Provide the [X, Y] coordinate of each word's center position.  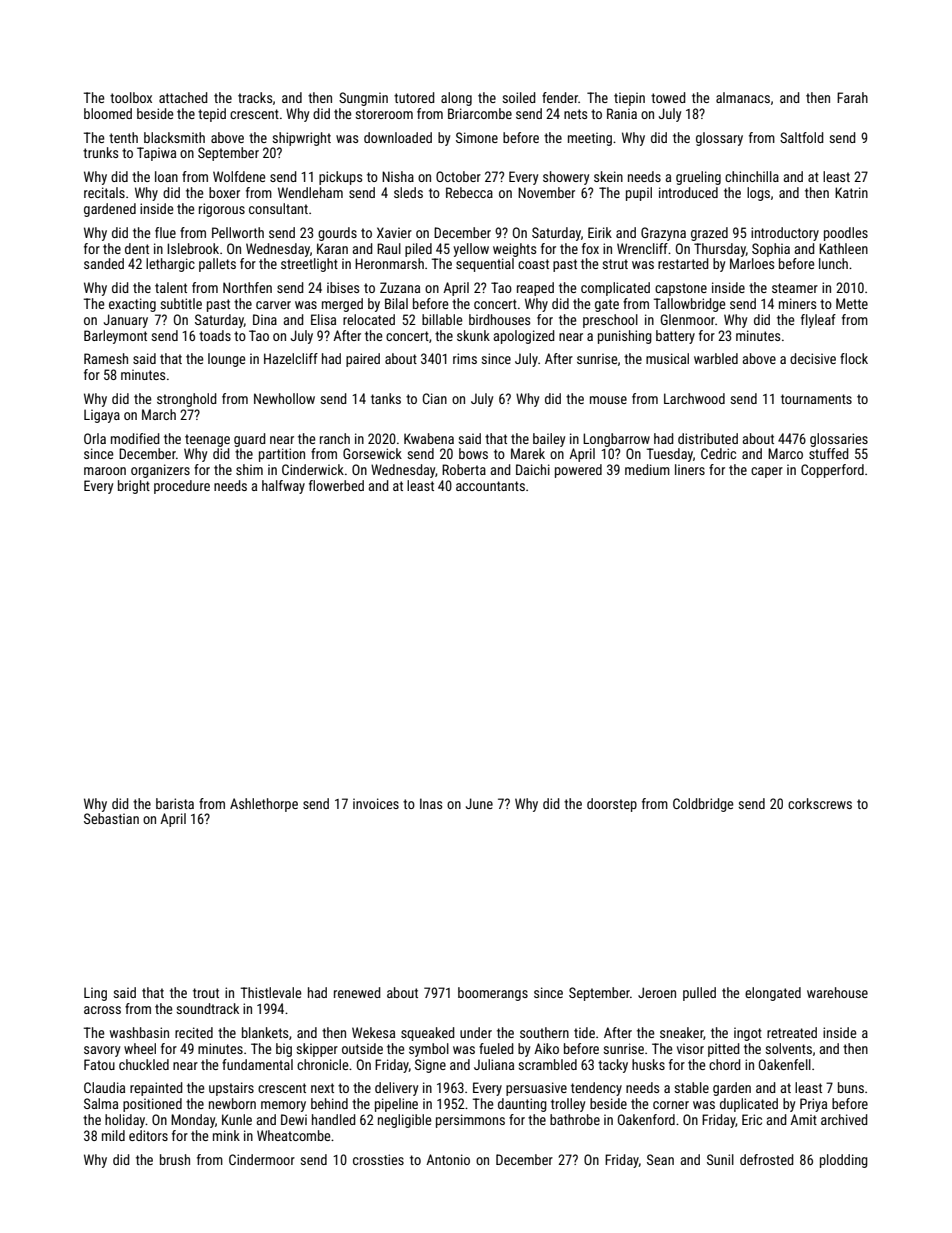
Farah [852, 97]
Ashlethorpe [264, 805]
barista [175, 803]
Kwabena [429, 438]
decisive [813, 358]
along [456, 99]
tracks [255, 97]
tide [584, 1032]
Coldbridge [703, 805]
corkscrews [820, 803]
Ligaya [102, 416]
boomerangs [493, 994]
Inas [431, 803]
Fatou [99, 1064]
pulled [699, 994]
